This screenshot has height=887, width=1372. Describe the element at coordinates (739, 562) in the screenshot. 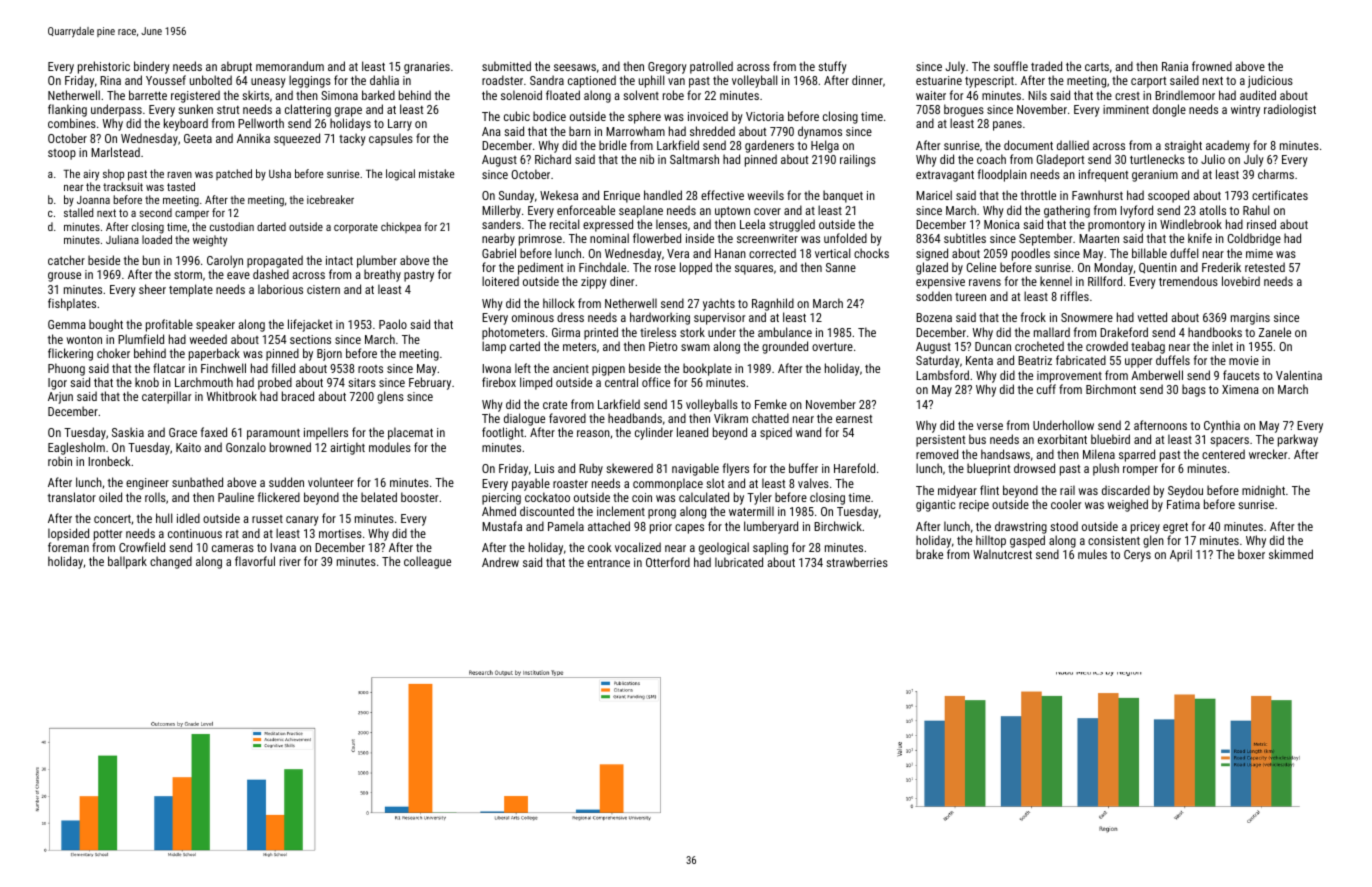

I see `lubricated` at that location.
